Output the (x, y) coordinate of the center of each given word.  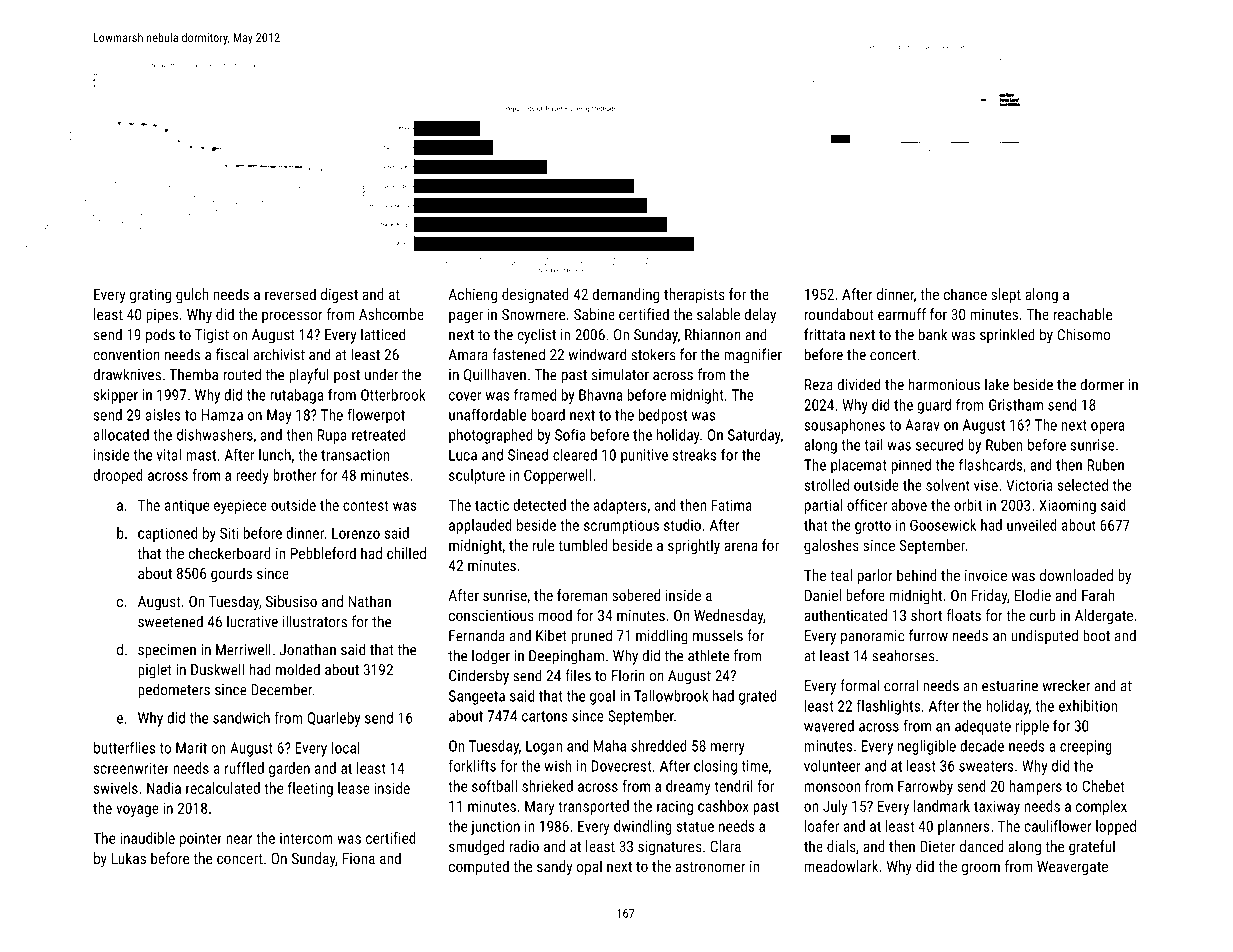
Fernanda (477, 635)
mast (201, 455)
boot (1096, 635)
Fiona (359, 858)
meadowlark (841, 866)
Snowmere (533, 314)
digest (339, 295)
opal (589, 867)
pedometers (174, 691)
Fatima (731, 505)
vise (986, 485)
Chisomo (1083, 334)
